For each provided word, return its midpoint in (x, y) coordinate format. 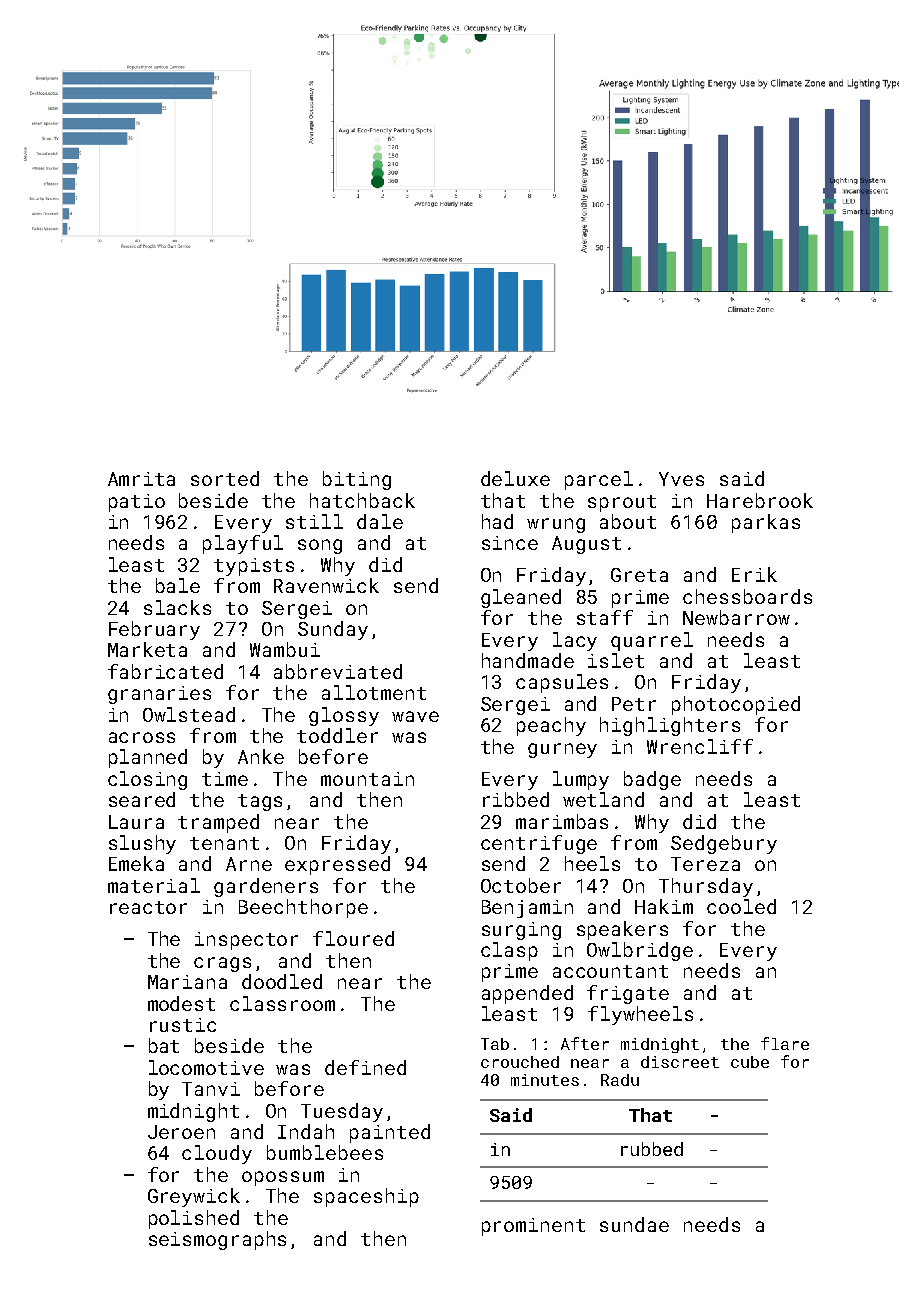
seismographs (217, 1240)
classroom (282, 1003)
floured (353, 938)
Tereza (705, 864)
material (154, 885)
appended (527, 994)
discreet (680, 1062)
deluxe (515, 478)
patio (137, 503)
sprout (622, 503)
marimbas (562, 821)
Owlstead (189, 714)
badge (652, 780)
